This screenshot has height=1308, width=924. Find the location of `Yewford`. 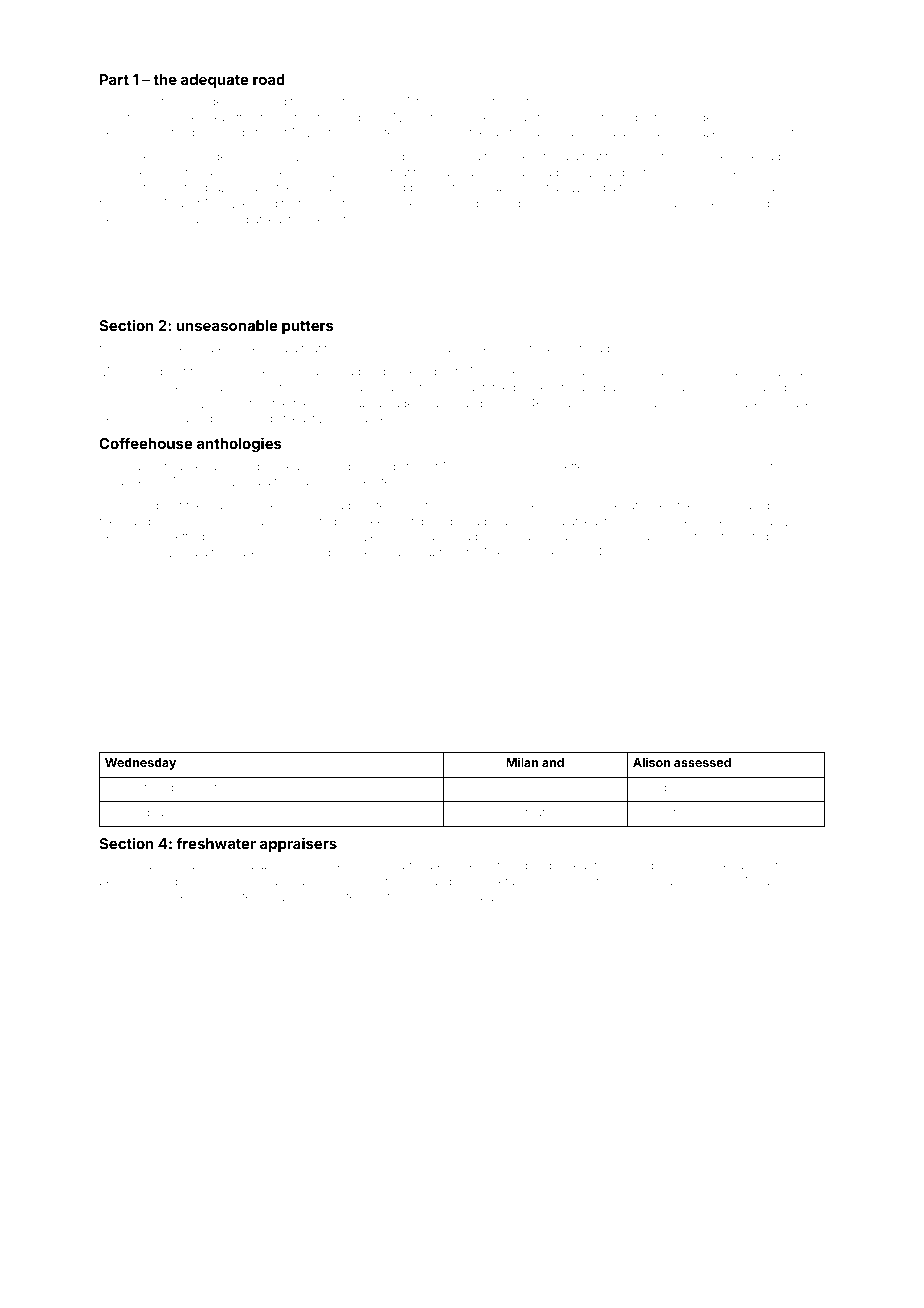

Yewford is located at coordinates (127, 812).
